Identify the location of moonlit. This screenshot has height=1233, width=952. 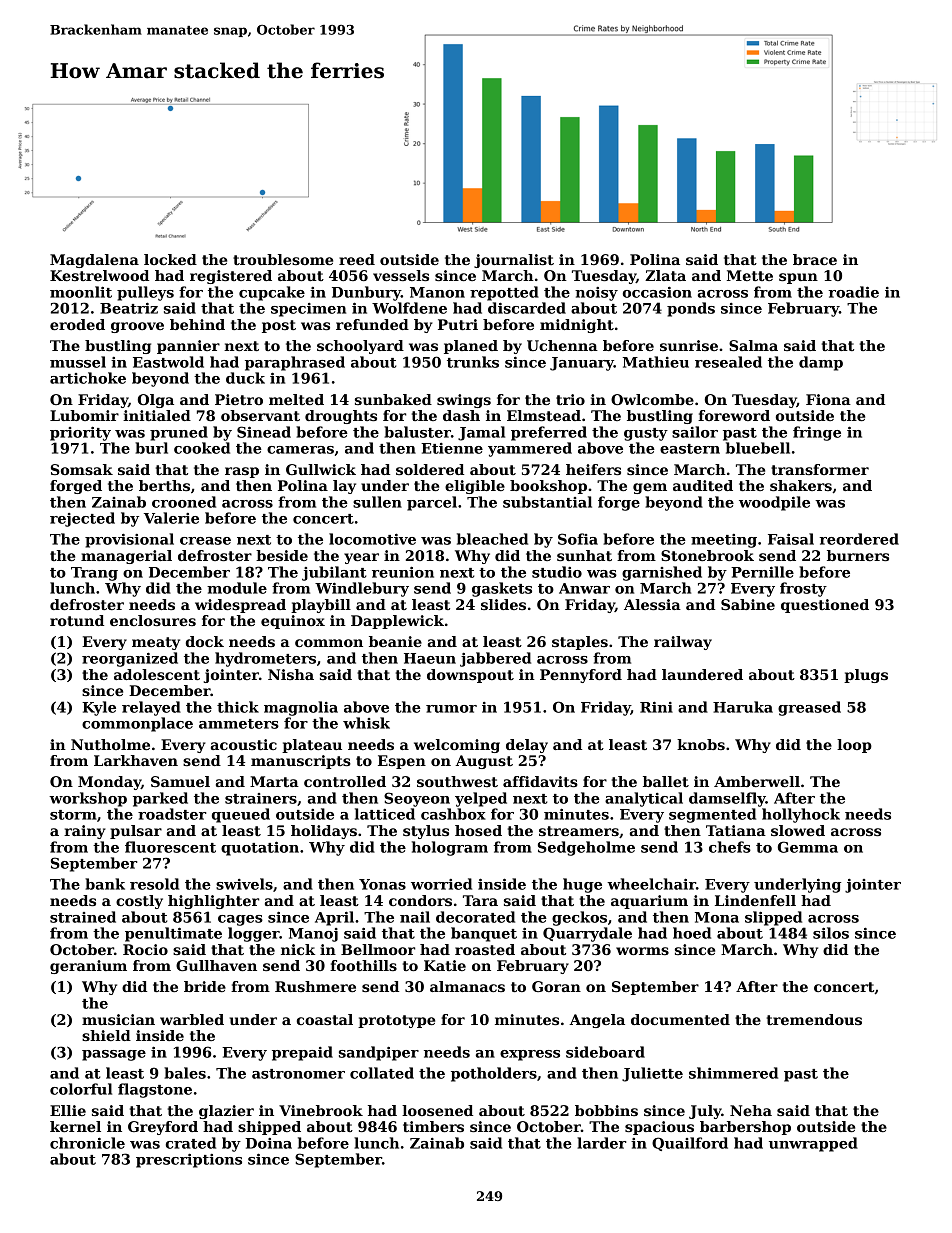
(81, 292).
